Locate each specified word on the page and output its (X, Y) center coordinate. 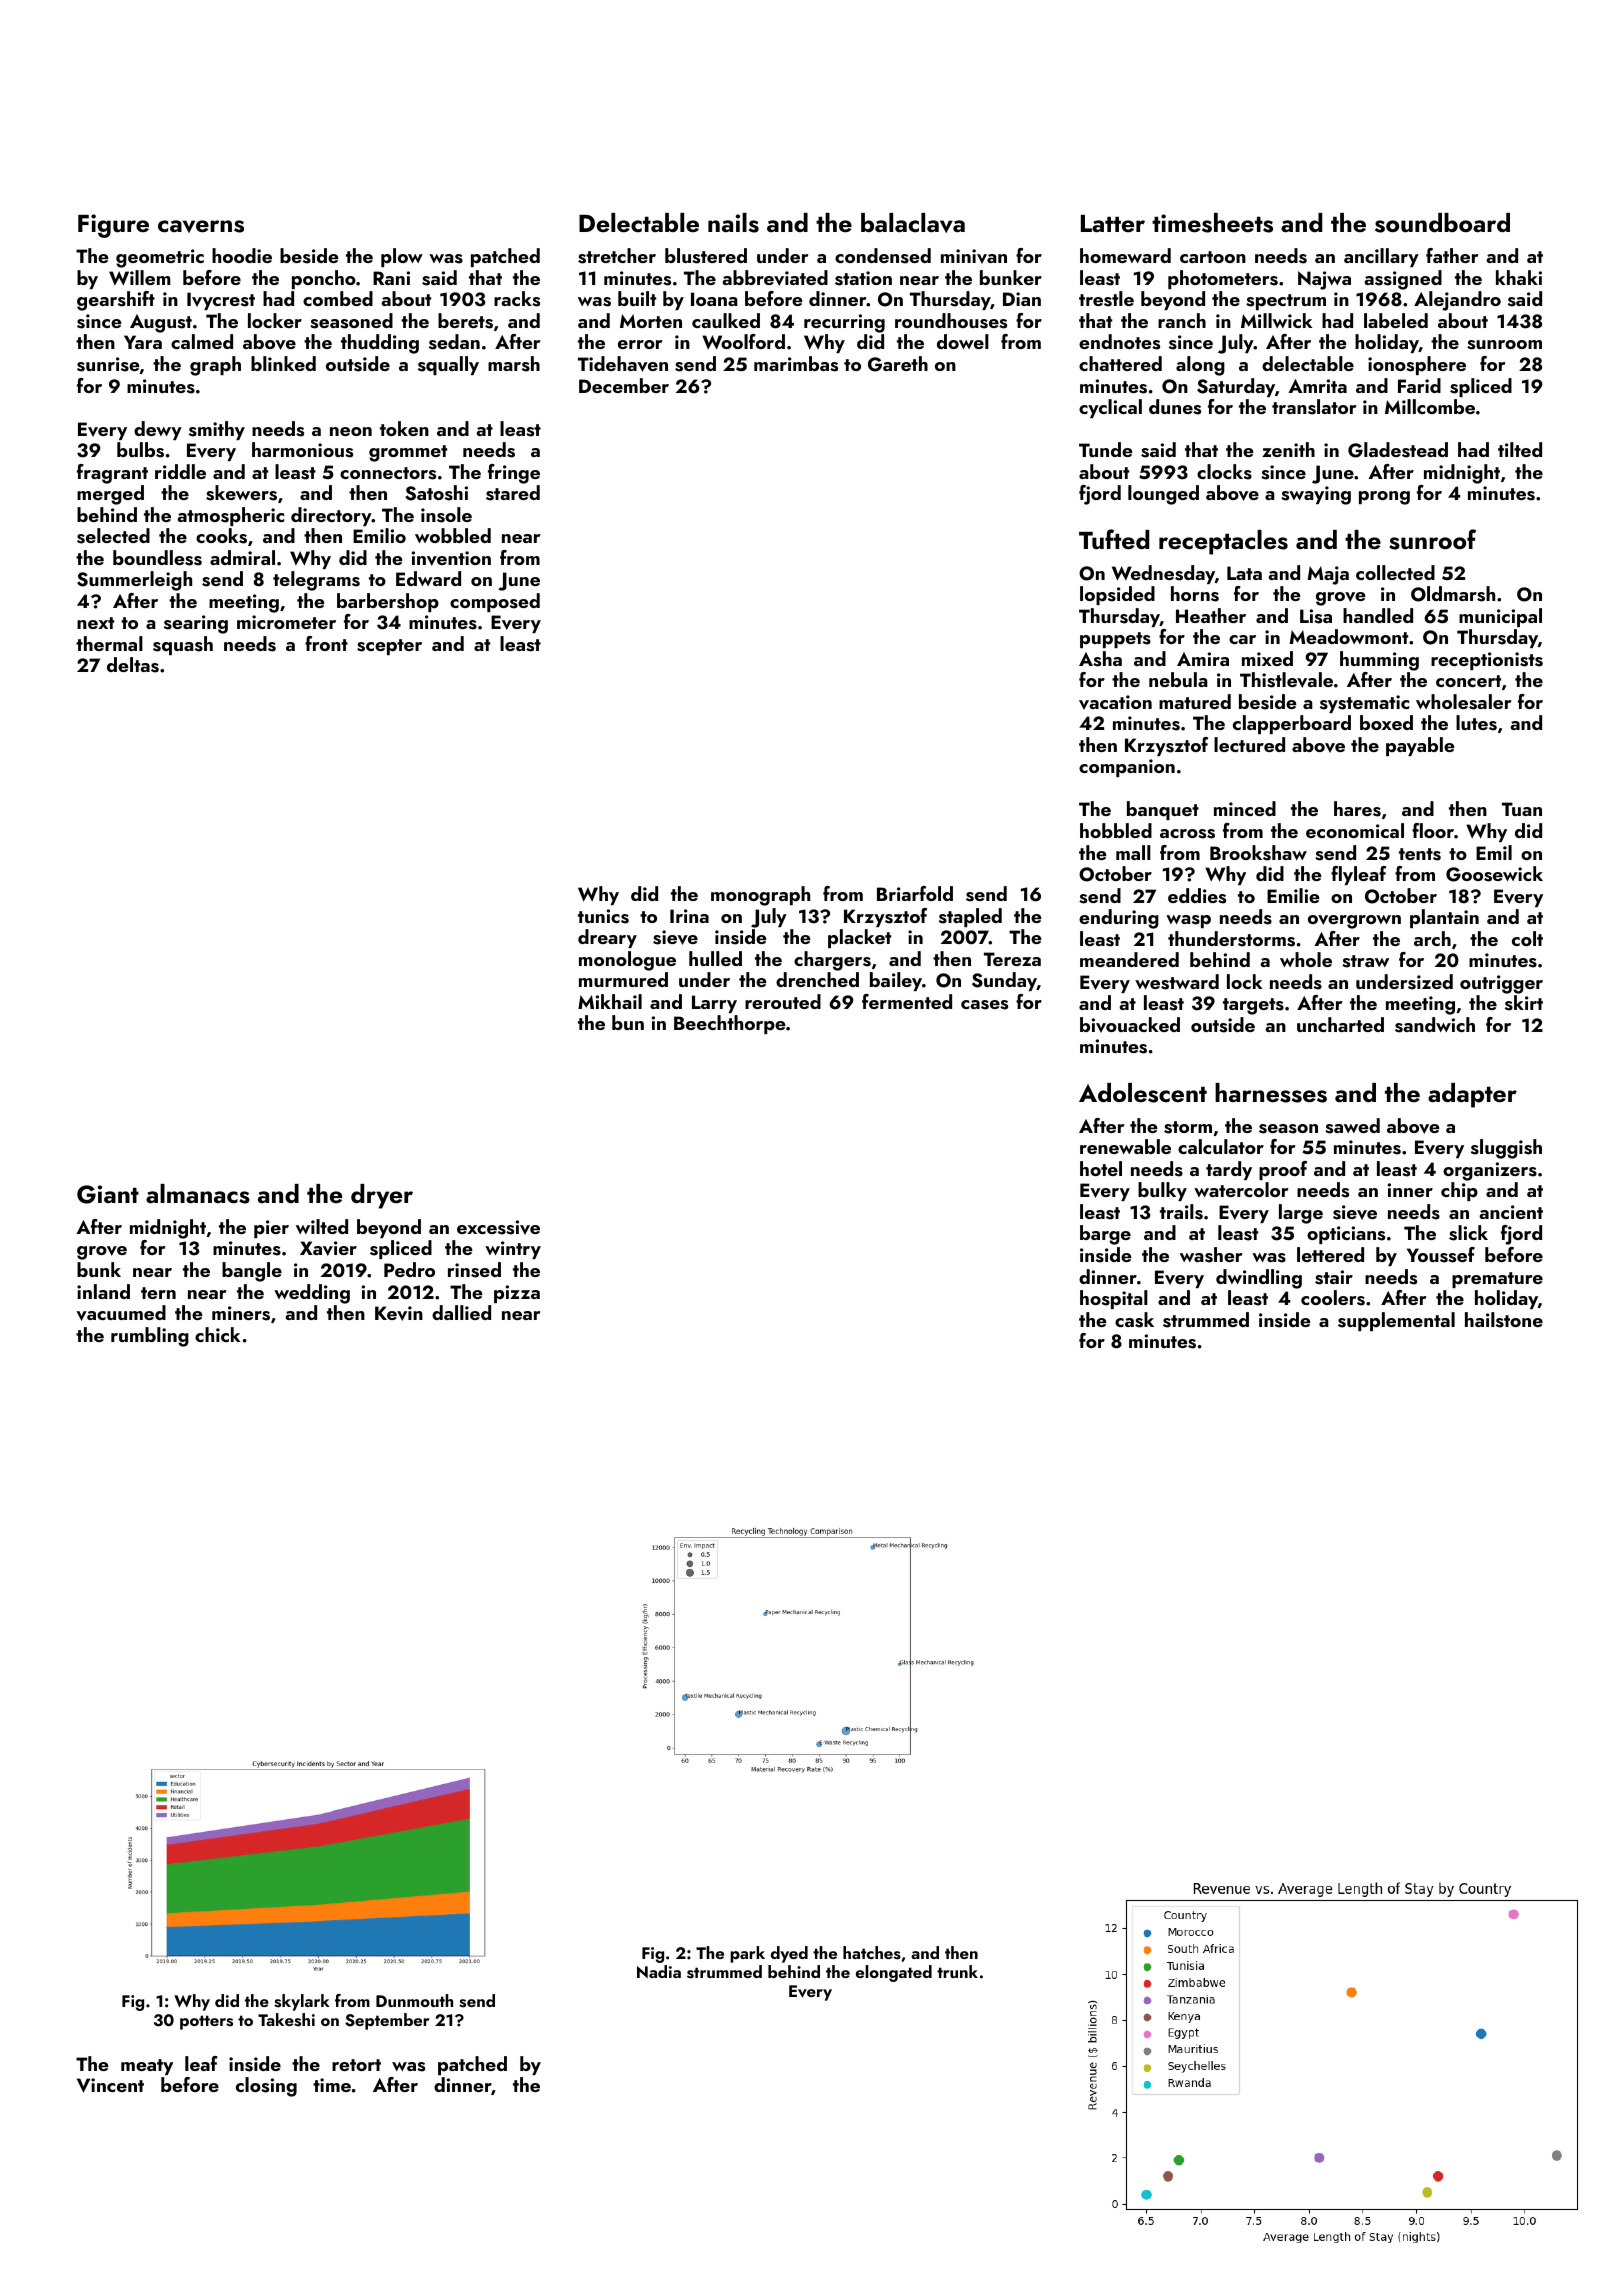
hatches (872, 1953)
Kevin (399, 1313)
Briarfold (915, 893)
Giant (108, 1194)
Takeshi (286, 2020)
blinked (283, 363)
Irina (689, 916)
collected (1395, 572)
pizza (517, 1294)
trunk (957, 1971)
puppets (1115, 640)
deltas (133, 665)
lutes (1476, 723)
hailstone (1504, 1320)
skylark (302, 2002)
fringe (514, 474)
